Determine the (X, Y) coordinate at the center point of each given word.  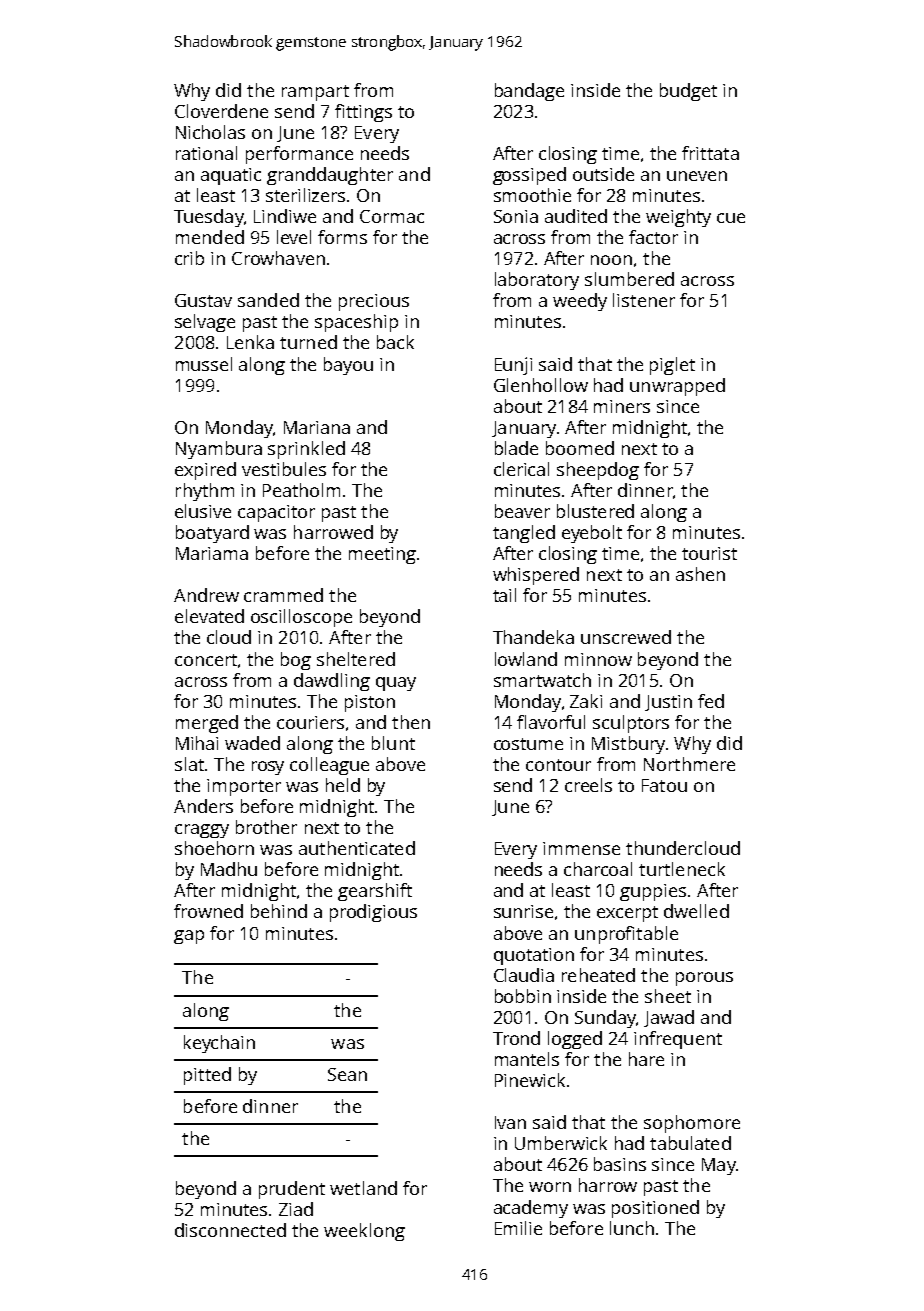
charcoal (598, 869)
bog (296, 661)
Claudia (524, 975)
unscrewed (626, 637)
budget (688, 92)
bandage (529, 92)
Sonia (516, 216)
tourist (709, 553)
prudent (292, 1190)
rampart (315, 93)
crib (189, 258)
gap (189, 937)
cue (731, 218)
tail (504, 595)
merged (207, 724)
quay (396, 684)
